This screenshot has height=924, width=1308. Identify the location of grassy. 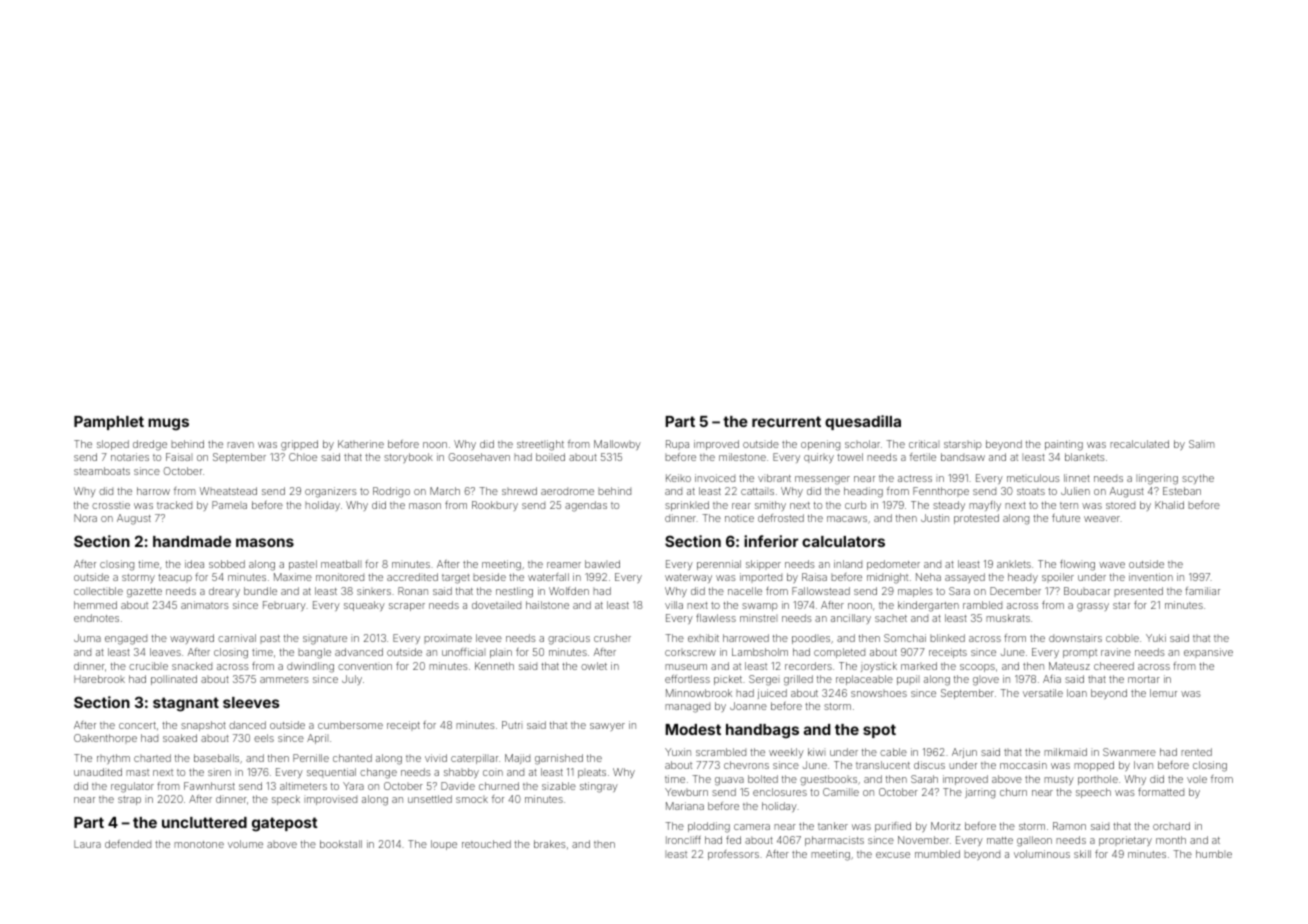
(1093, 607).
